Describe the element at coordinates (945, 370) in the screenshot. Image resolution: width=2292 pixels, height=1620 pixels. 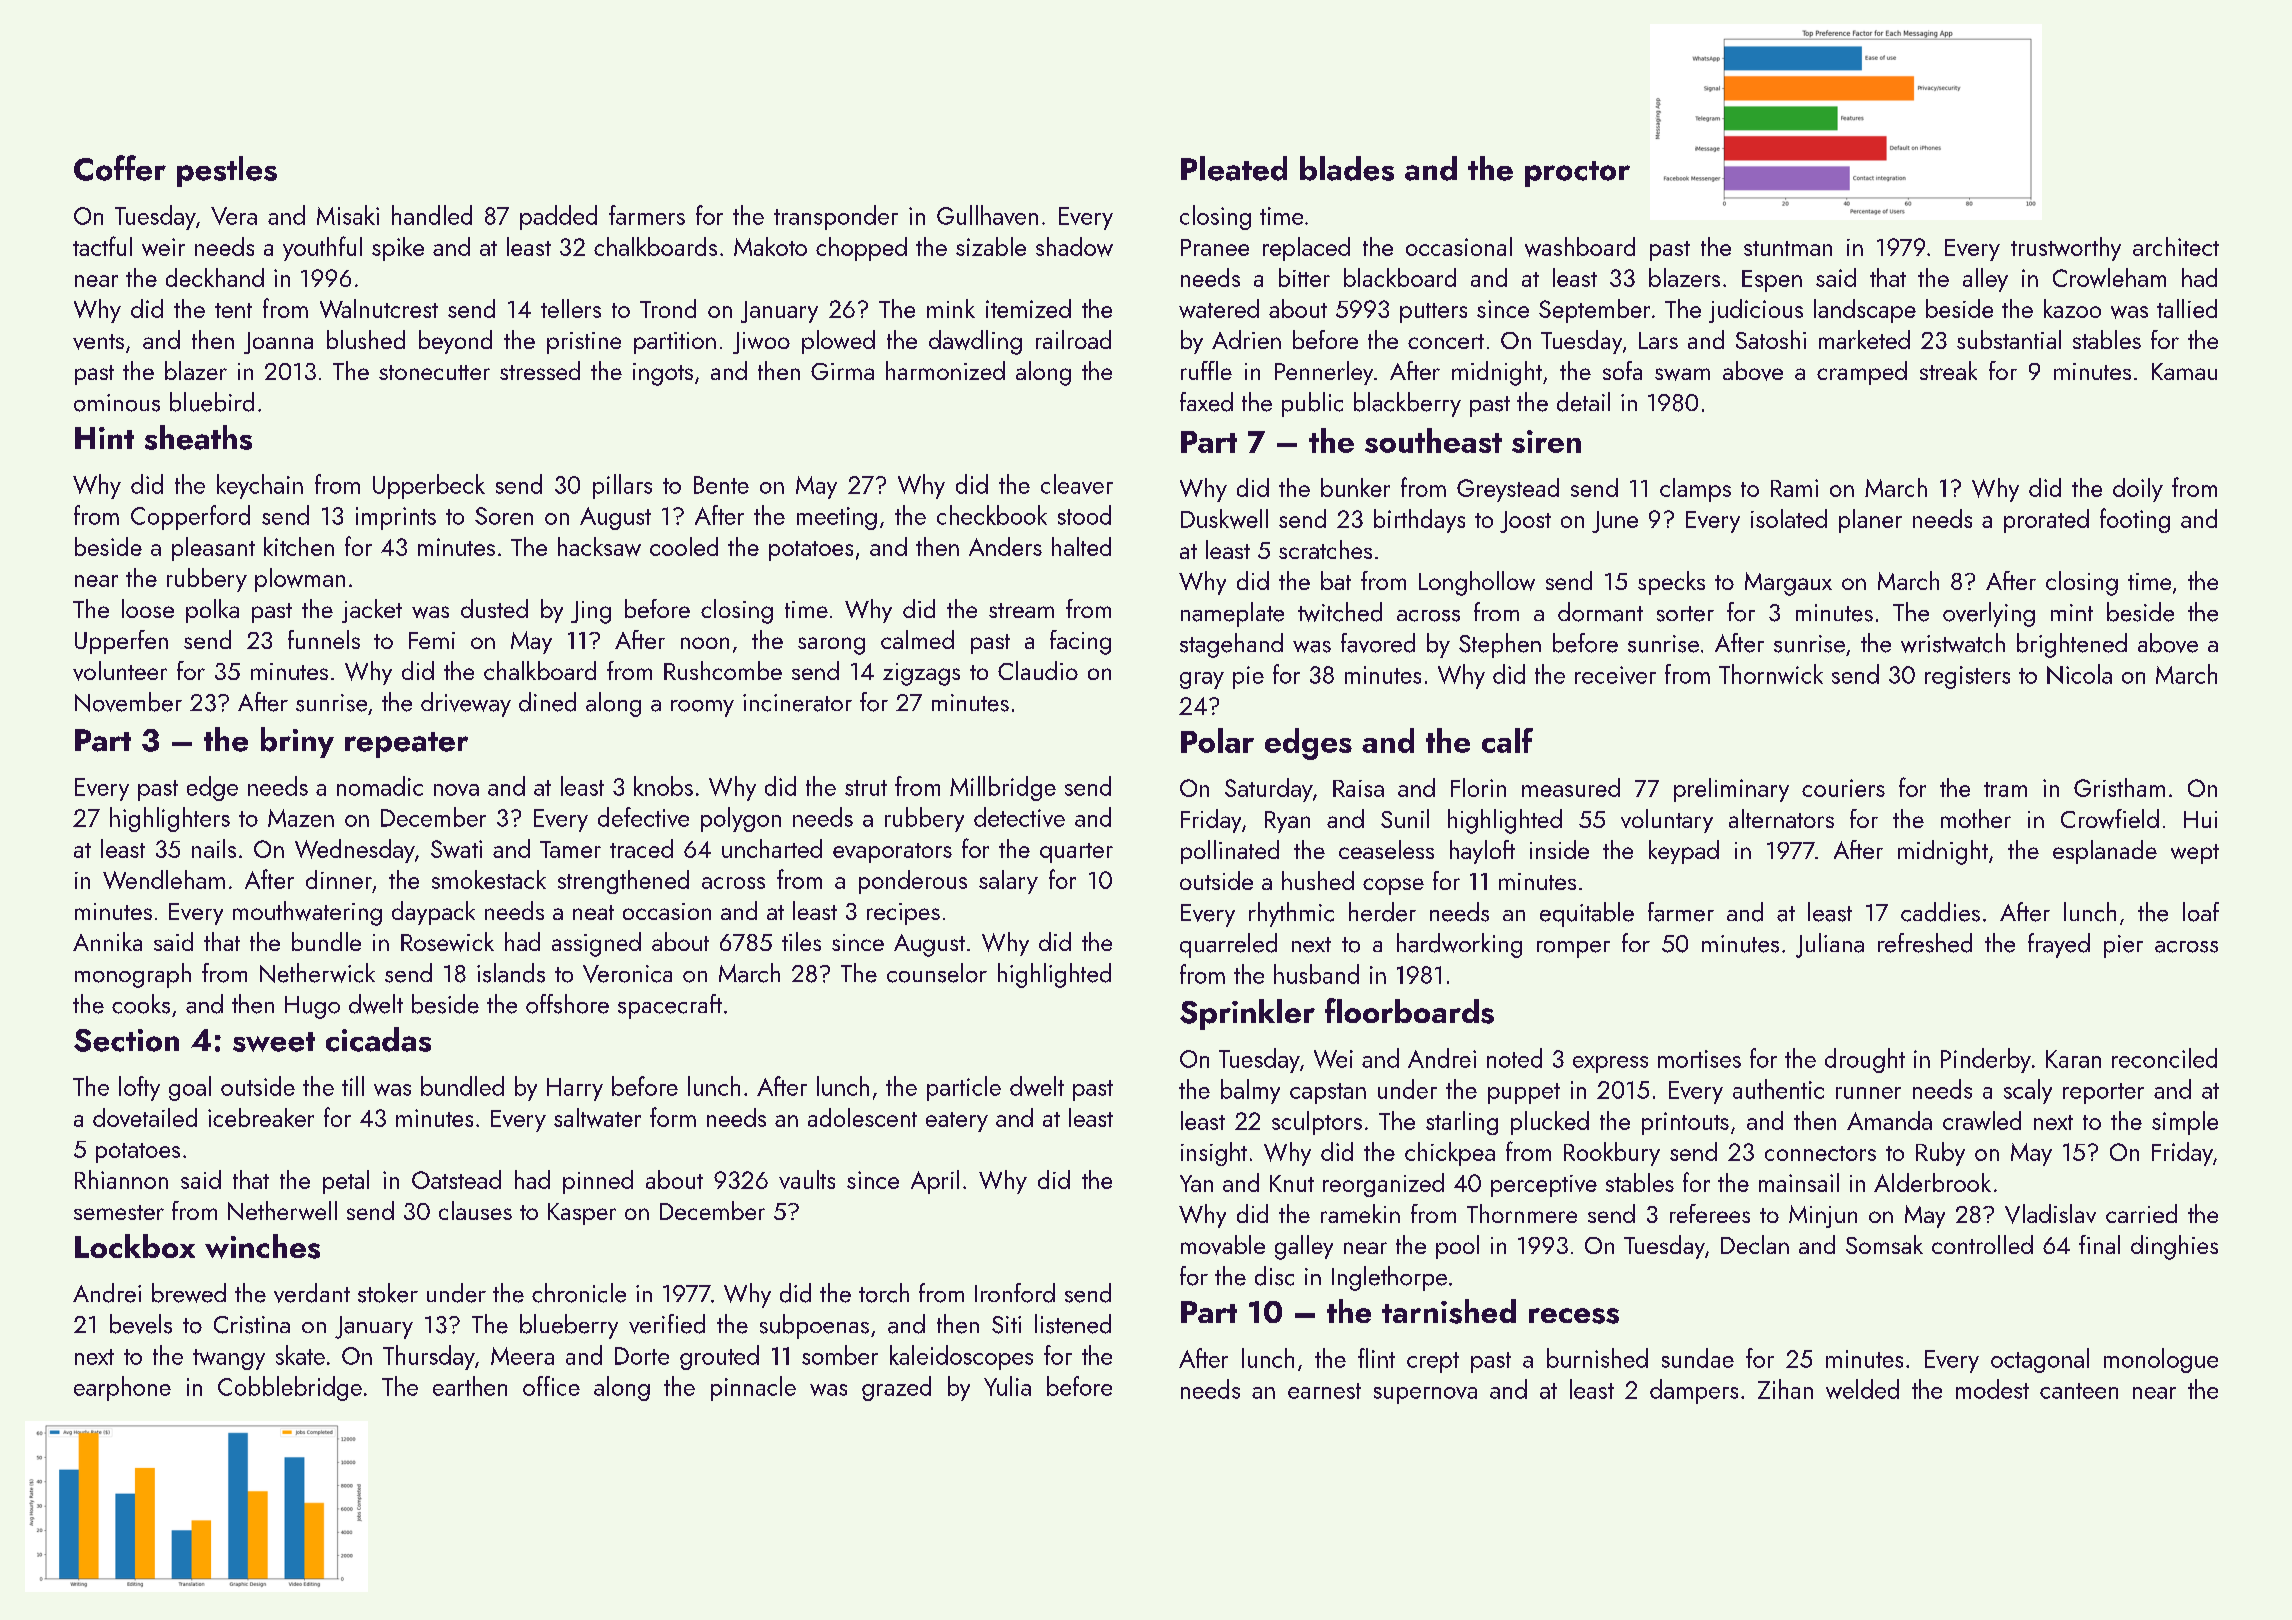
I see `harmonized` at that location.
